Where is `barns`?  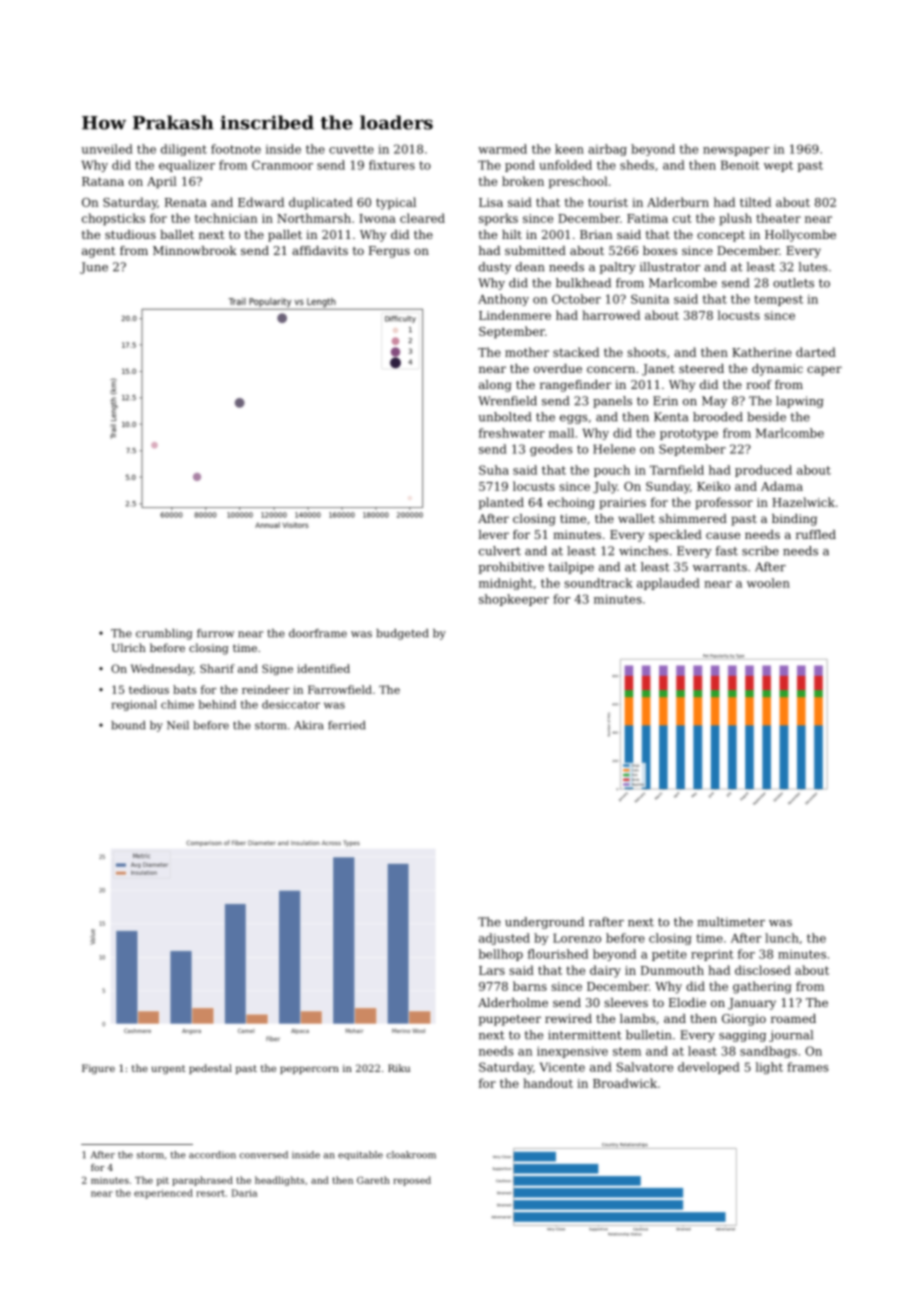 barns is located at coordinates (530, 986).
